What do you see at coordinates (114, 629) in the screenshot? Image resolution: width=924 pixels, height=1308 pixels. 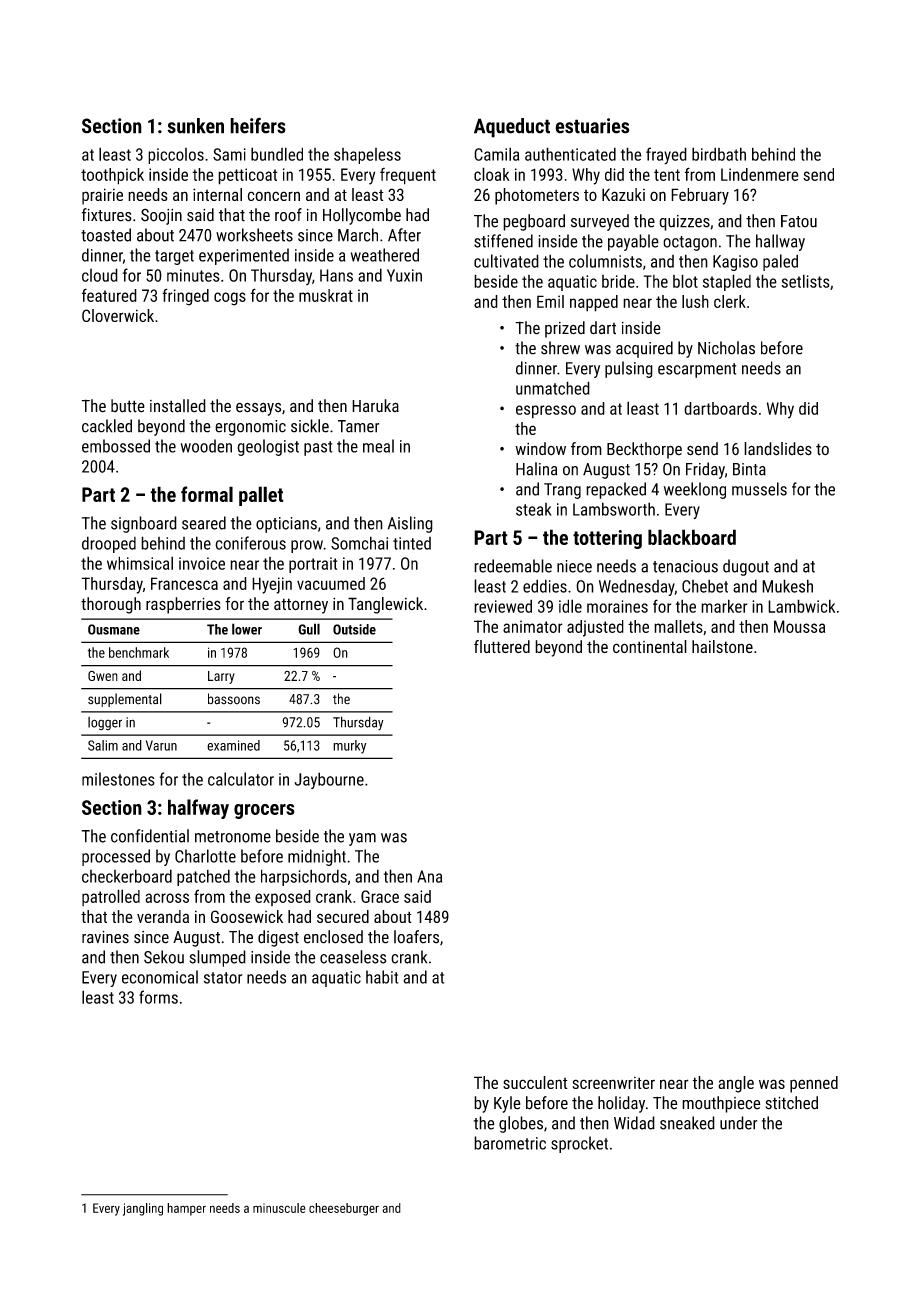 I see `Ousmane` at bounding box center [114, 629].
